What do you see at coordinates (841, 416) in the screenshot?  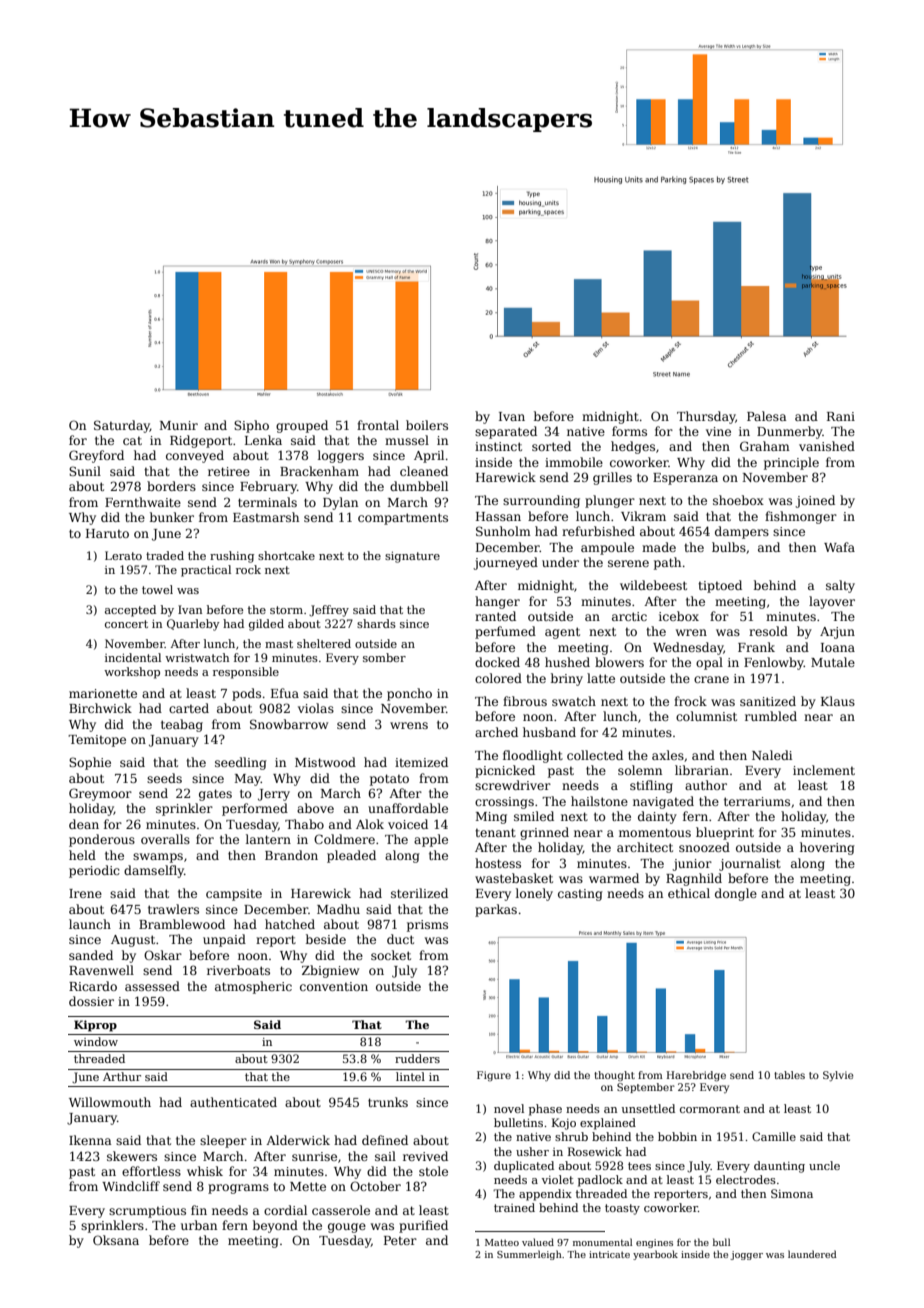 I see `Rani` at bounding box center [841, 416].
